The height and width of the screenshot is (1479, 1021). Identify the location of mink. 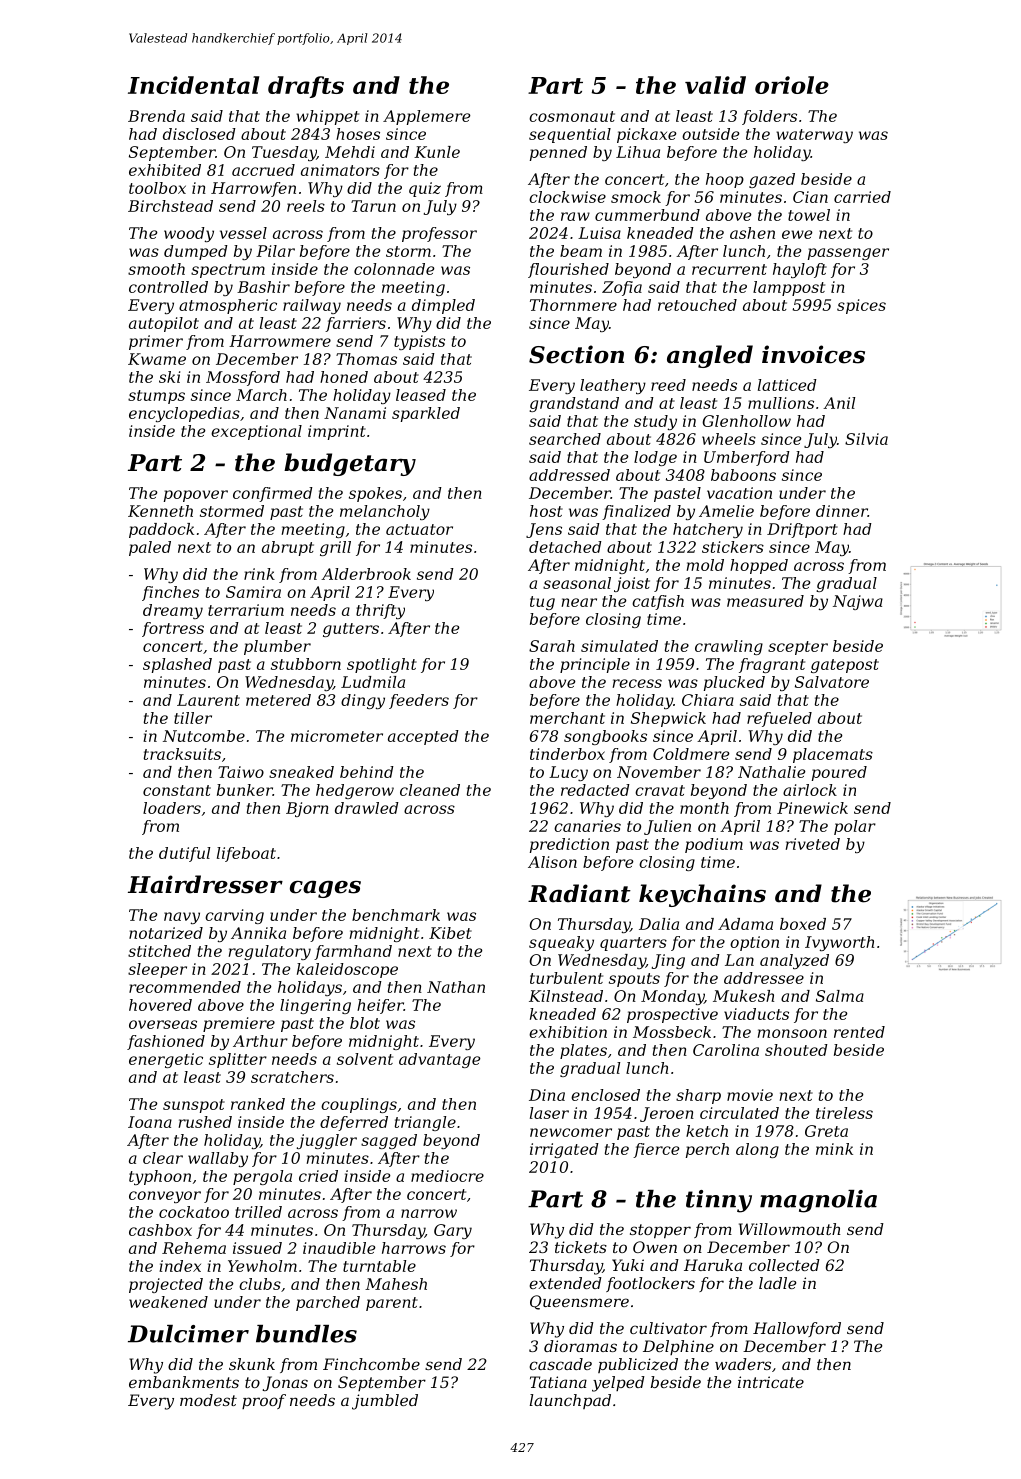
(834, 1149).
